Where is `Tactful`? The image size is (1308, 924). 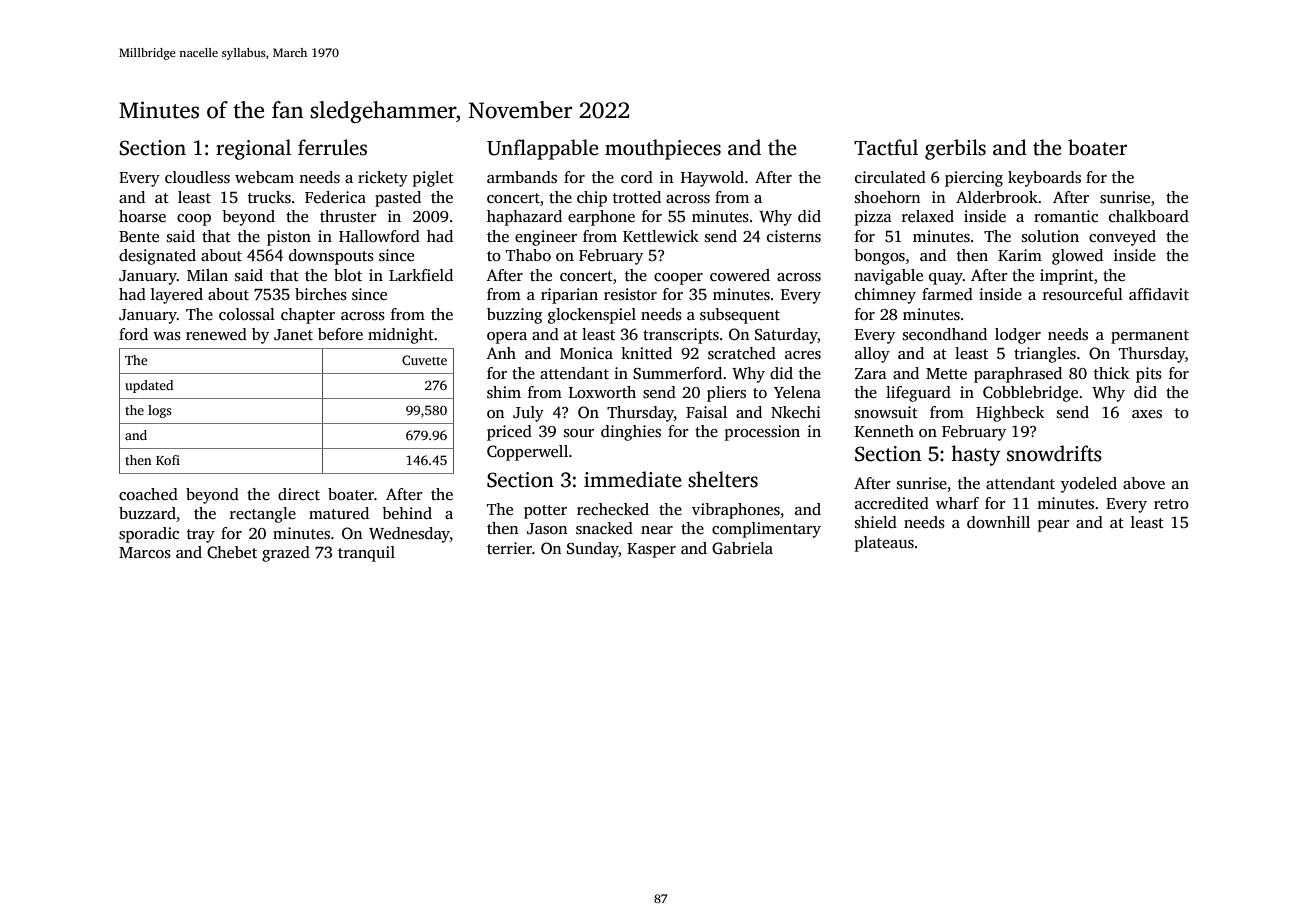
Tactful is located at coordinates (886, 147).
